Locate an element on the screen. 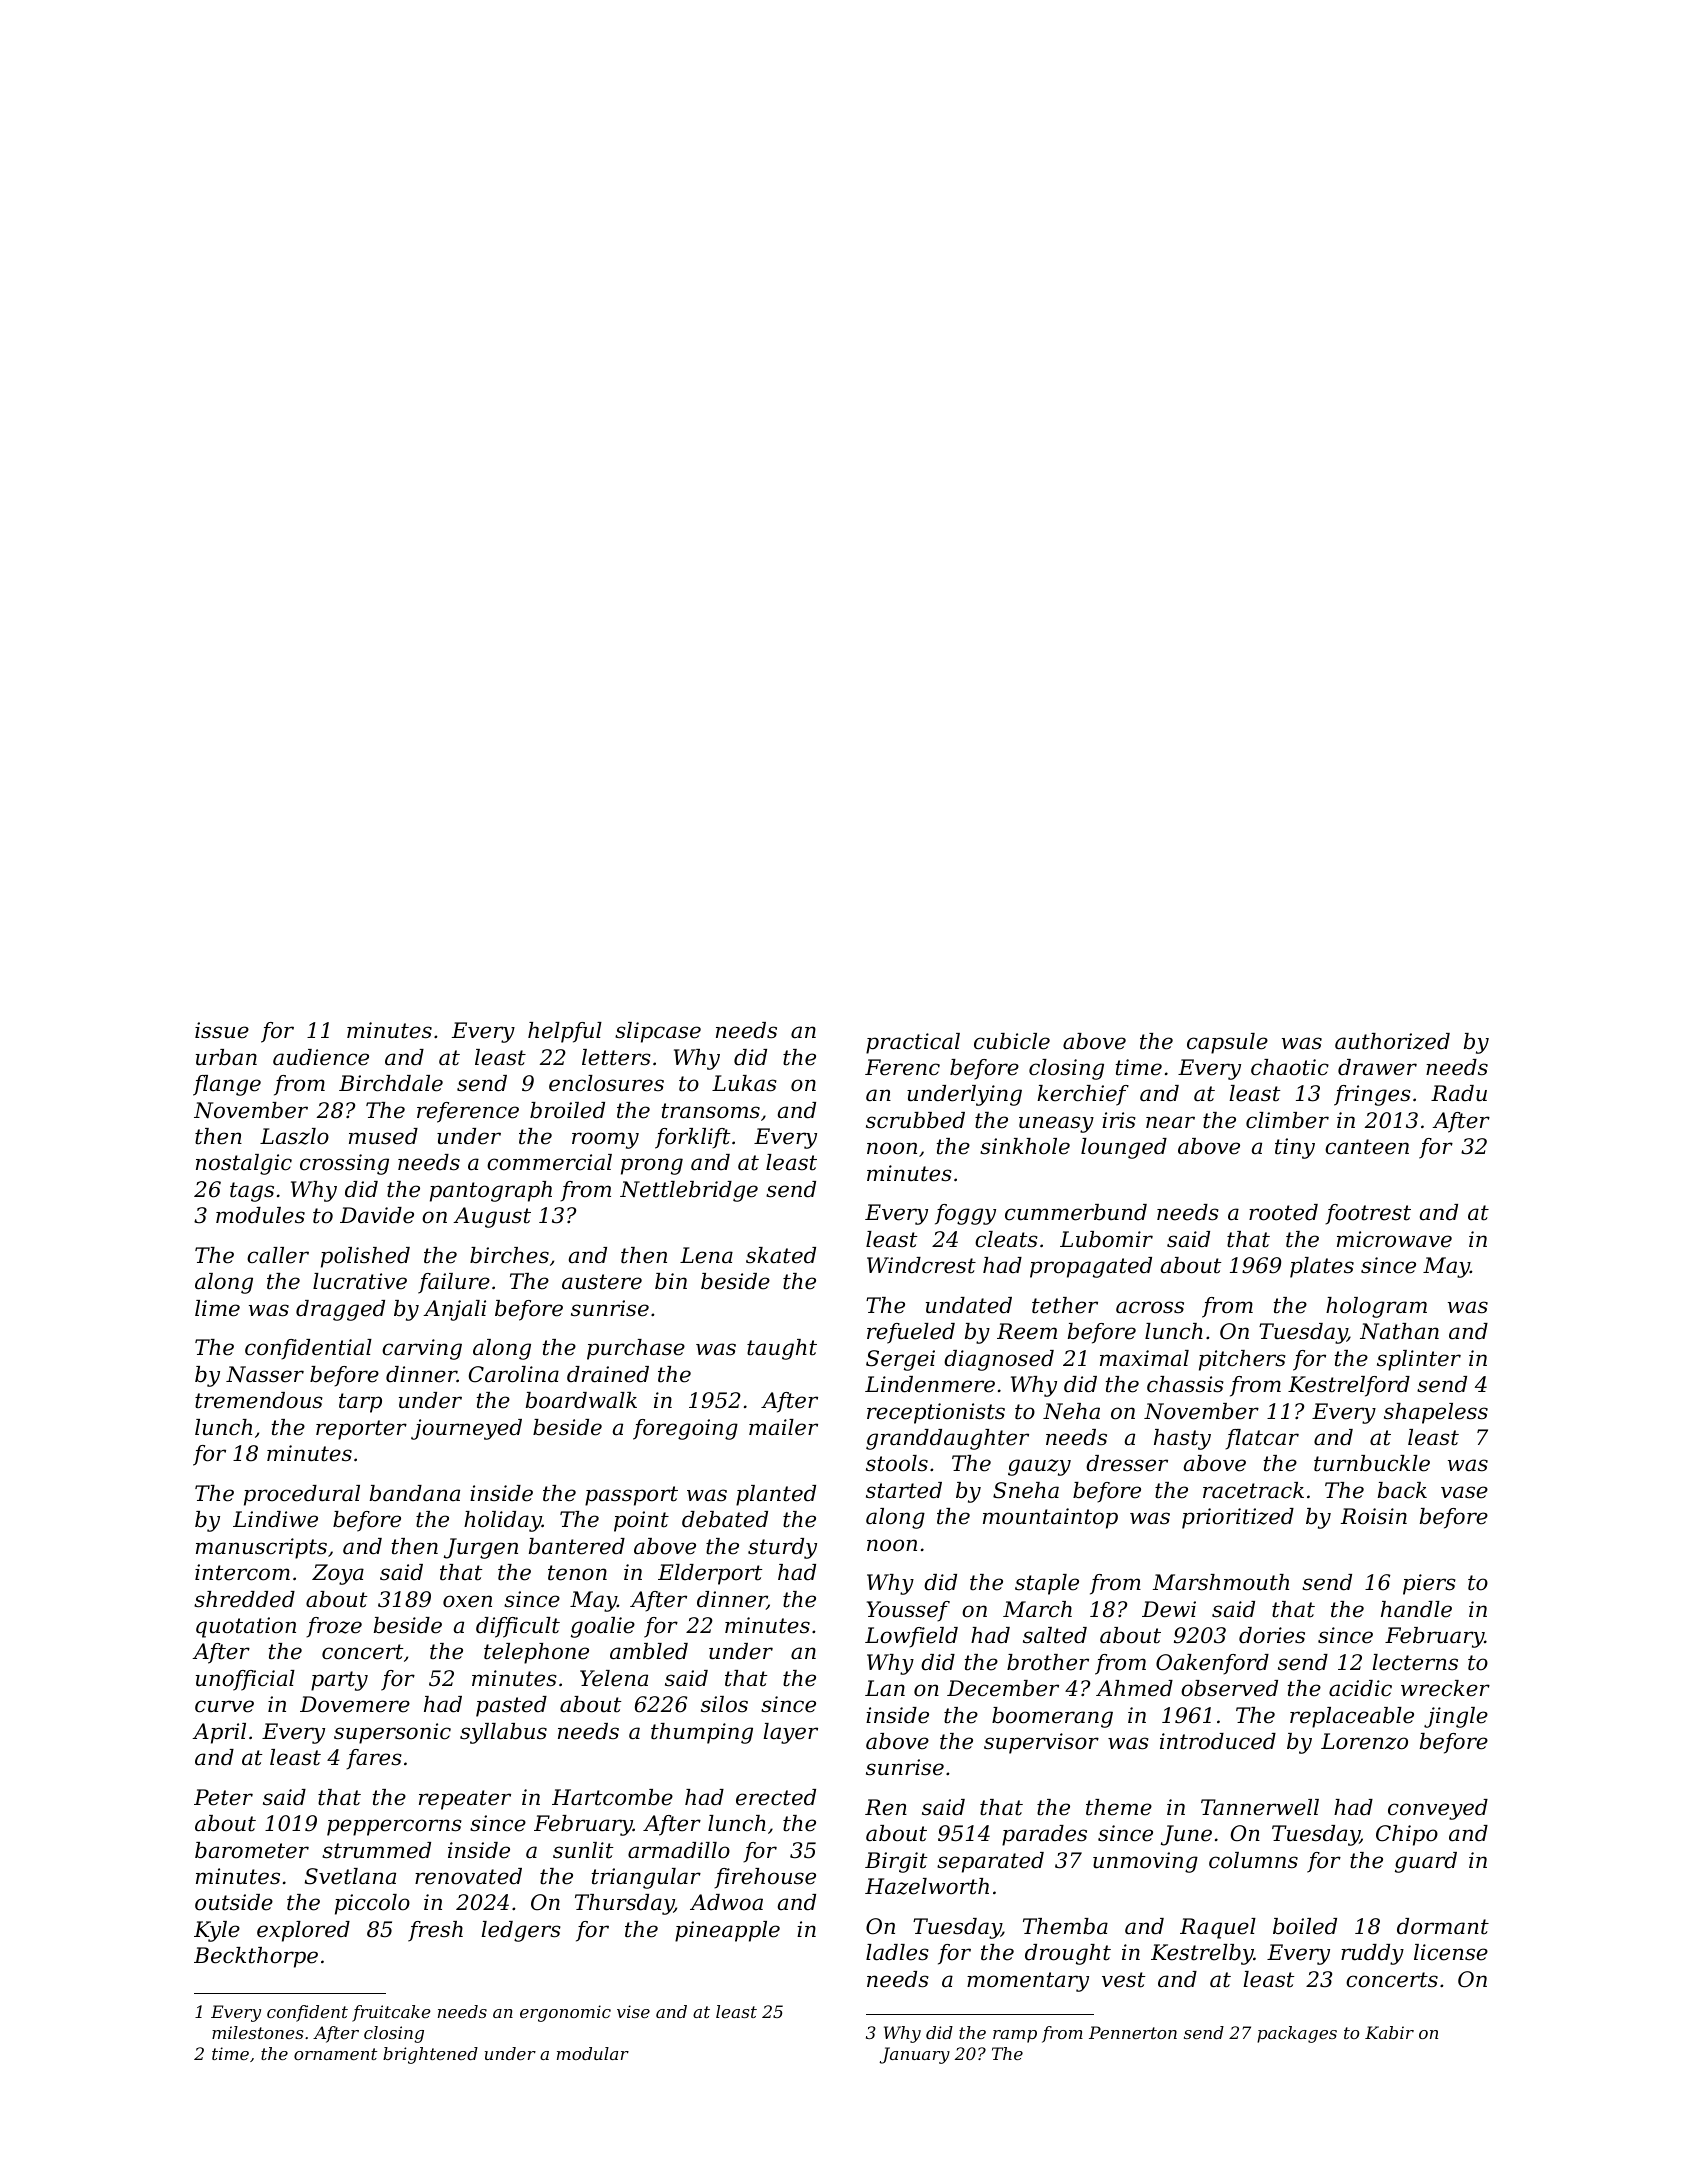  foregoing is located at coordinates (685, 1429).
